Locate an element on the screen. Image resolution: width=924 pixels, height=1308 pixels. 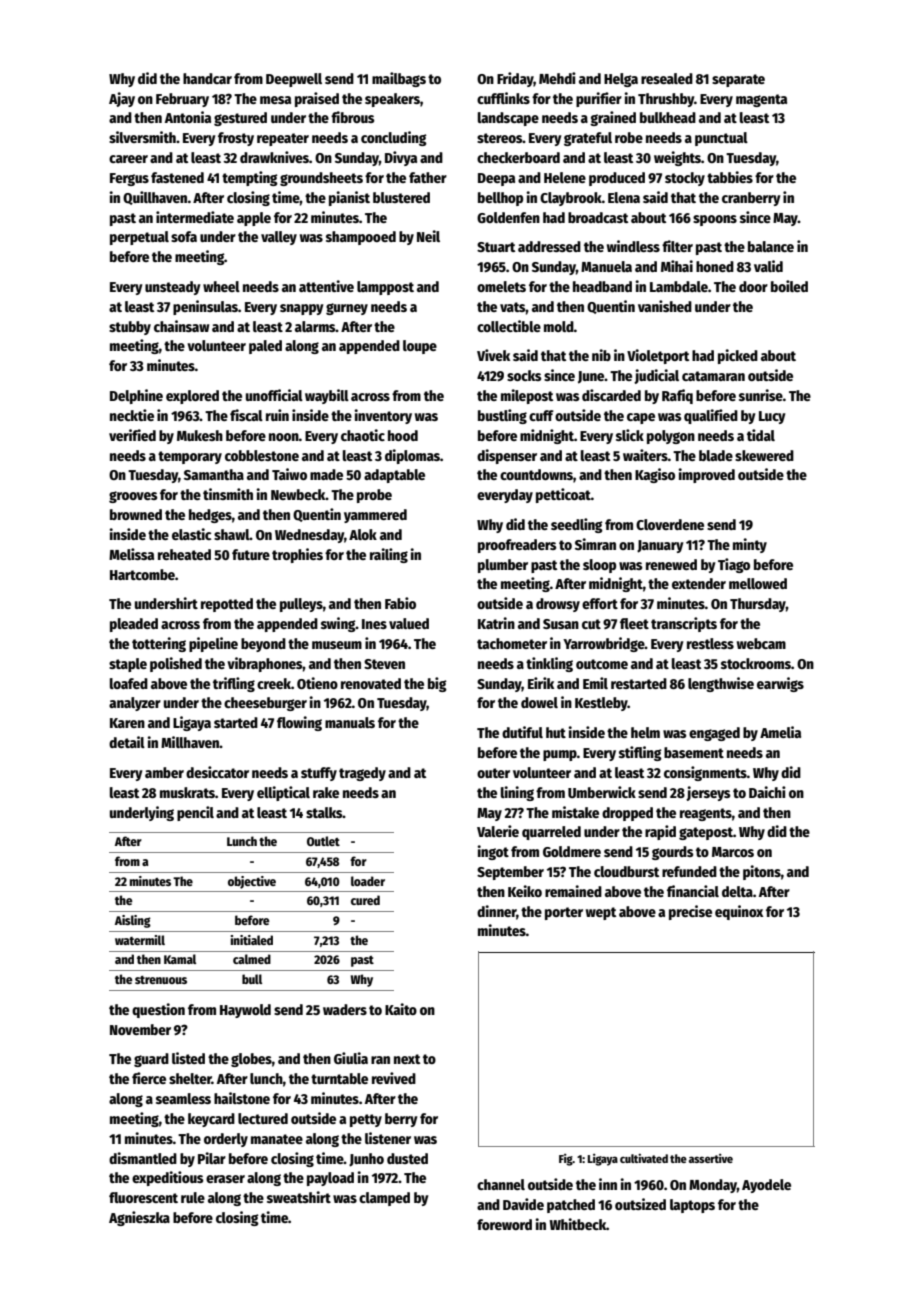
diplomas is located at coordinates (412, 456).
